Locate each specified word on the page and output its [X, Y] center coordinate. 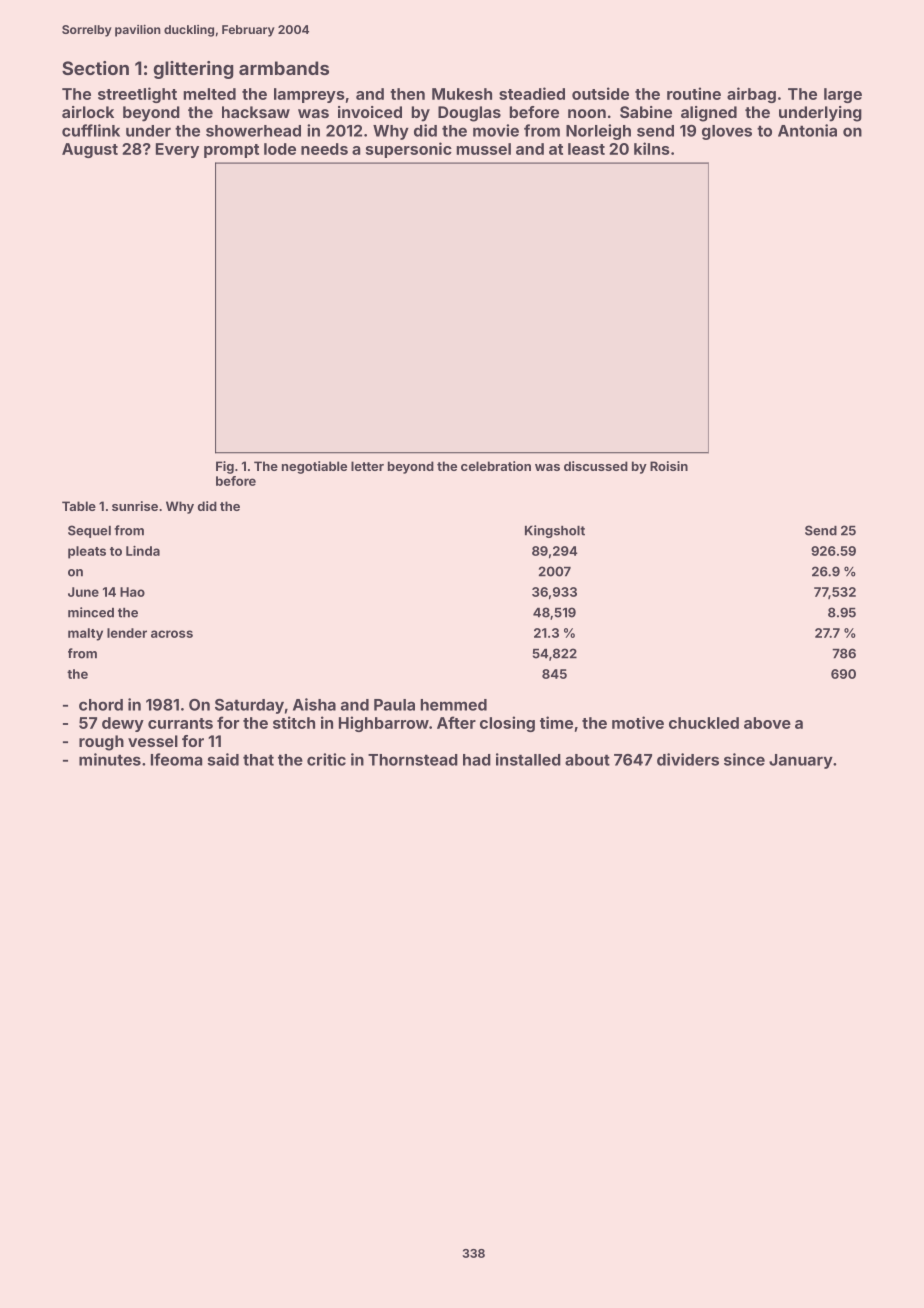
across [172, 634]
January [801, 761]
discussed [596, 466]
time [556, 722]
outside [600, 93]
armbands [284, 68]
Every [177, 150]
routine [694, 93]
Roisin [669, 466]
